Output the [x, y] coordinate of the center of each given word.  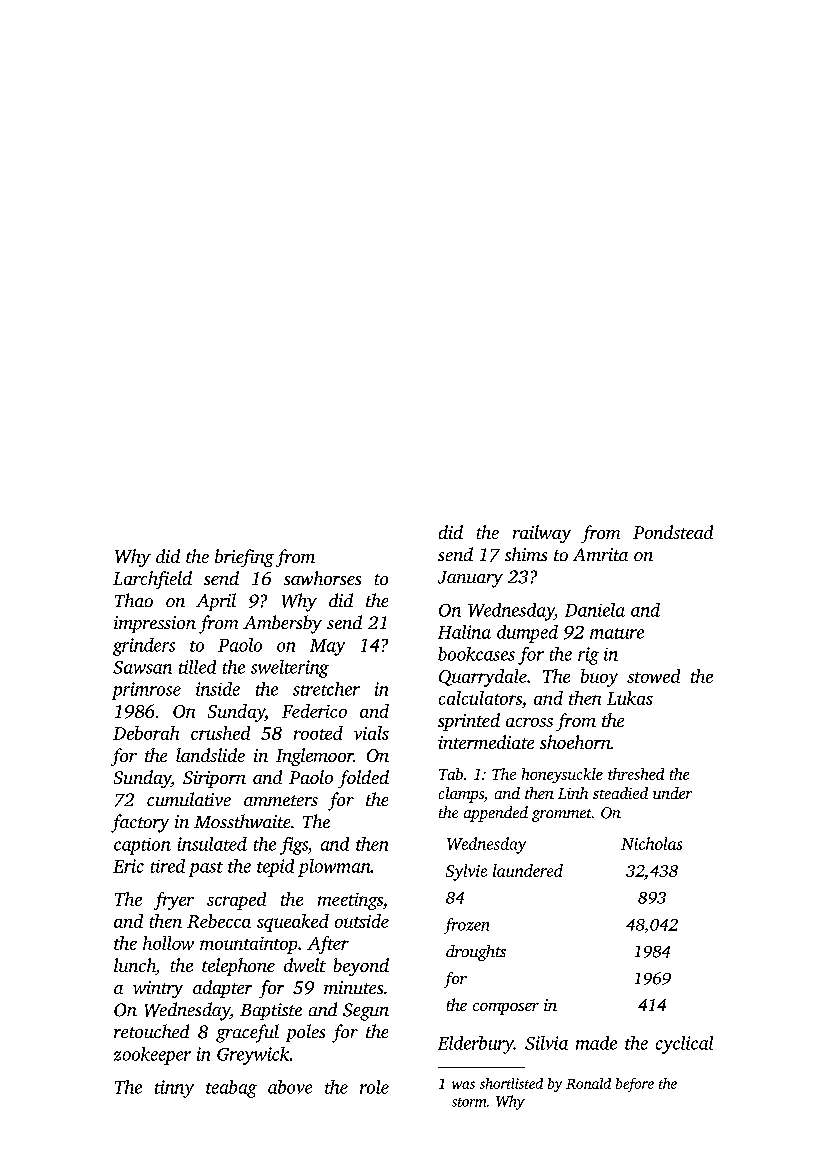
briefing [244, 558]
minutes [353, 987]
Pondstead [673, 532]
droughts [476, 953]
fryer [174, 901]
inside [218, 689]
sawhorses [322, 578]
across [529, 722]
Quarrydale [483, 678]
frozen [466, 926]
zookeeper [152, 1056]
